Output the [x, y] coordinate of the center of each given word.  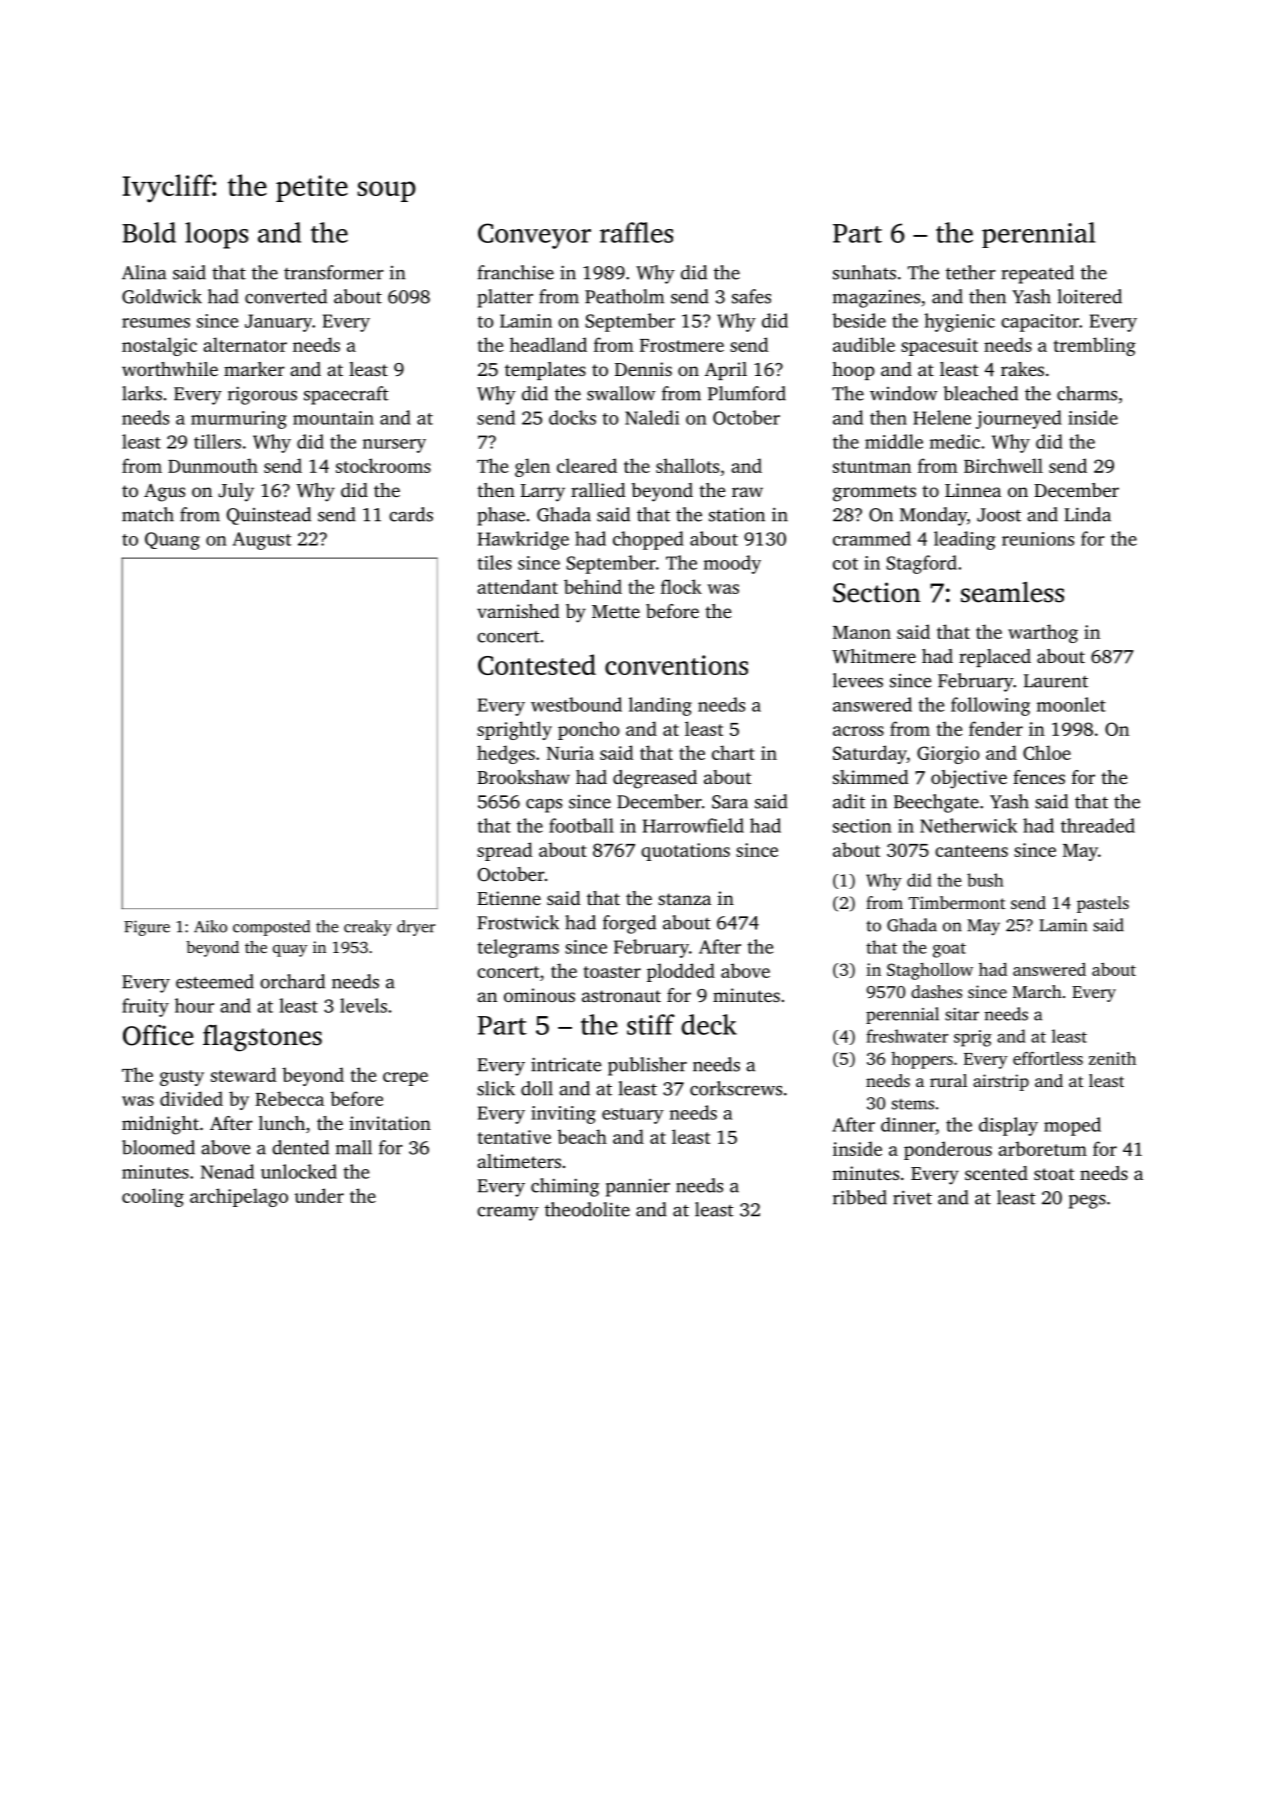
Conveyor [534, 236]
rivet [912, 1197]
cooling [153, 1197]
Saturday [870, 754]
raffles [636, 232]
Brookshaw [523, 777]
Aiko [210, 926]
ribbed [860, 1197]
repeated [1037, 274]
